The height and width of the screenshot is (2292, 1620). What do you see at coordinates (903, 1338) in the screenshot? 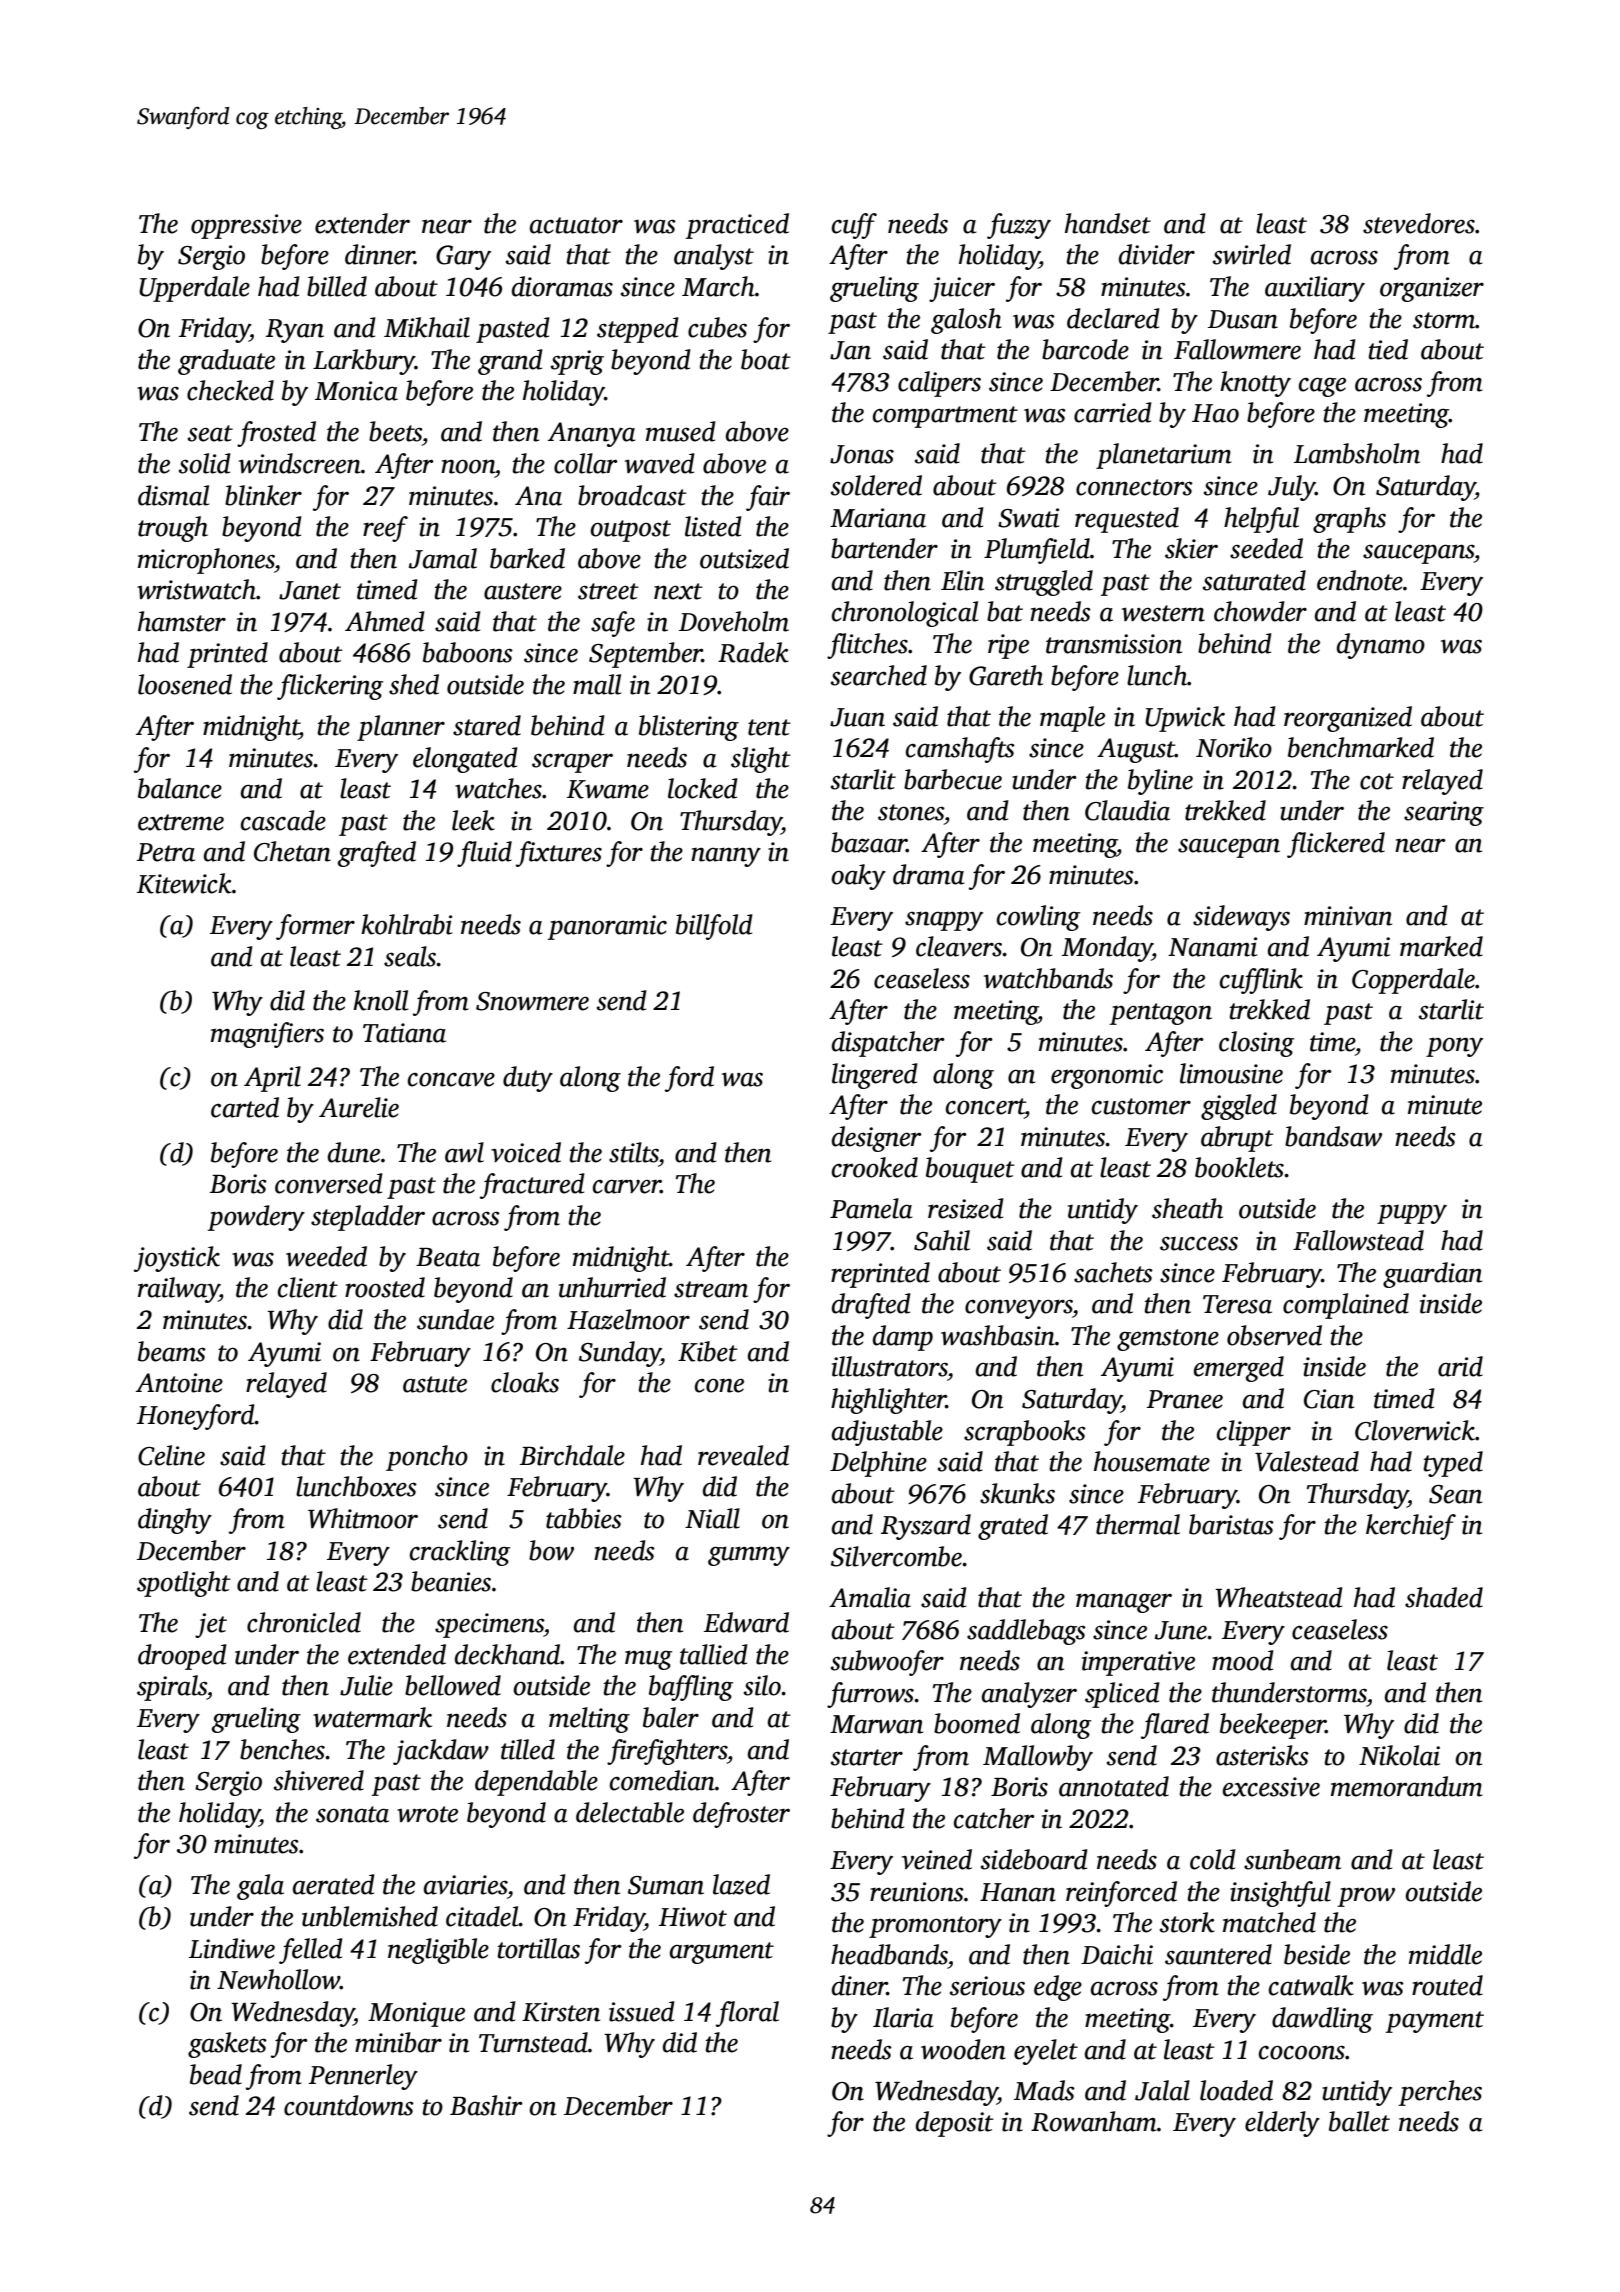
I see `damp` at bounding box center [903, 1338].
